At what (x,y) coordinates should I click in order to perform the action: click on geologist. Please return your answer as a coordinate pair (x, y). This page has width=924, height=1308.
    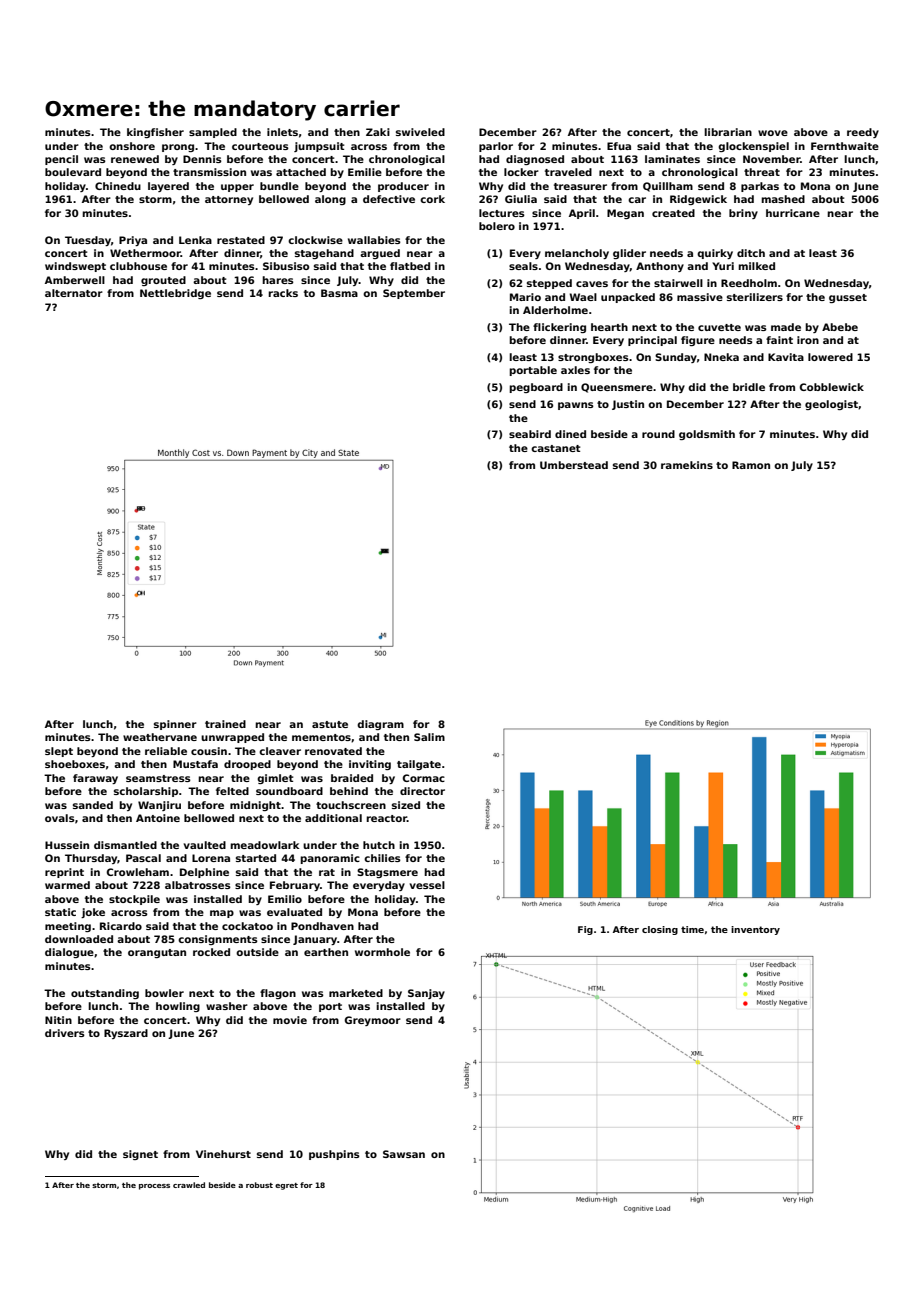
    Looking at the image, I should click on (831, 405).
